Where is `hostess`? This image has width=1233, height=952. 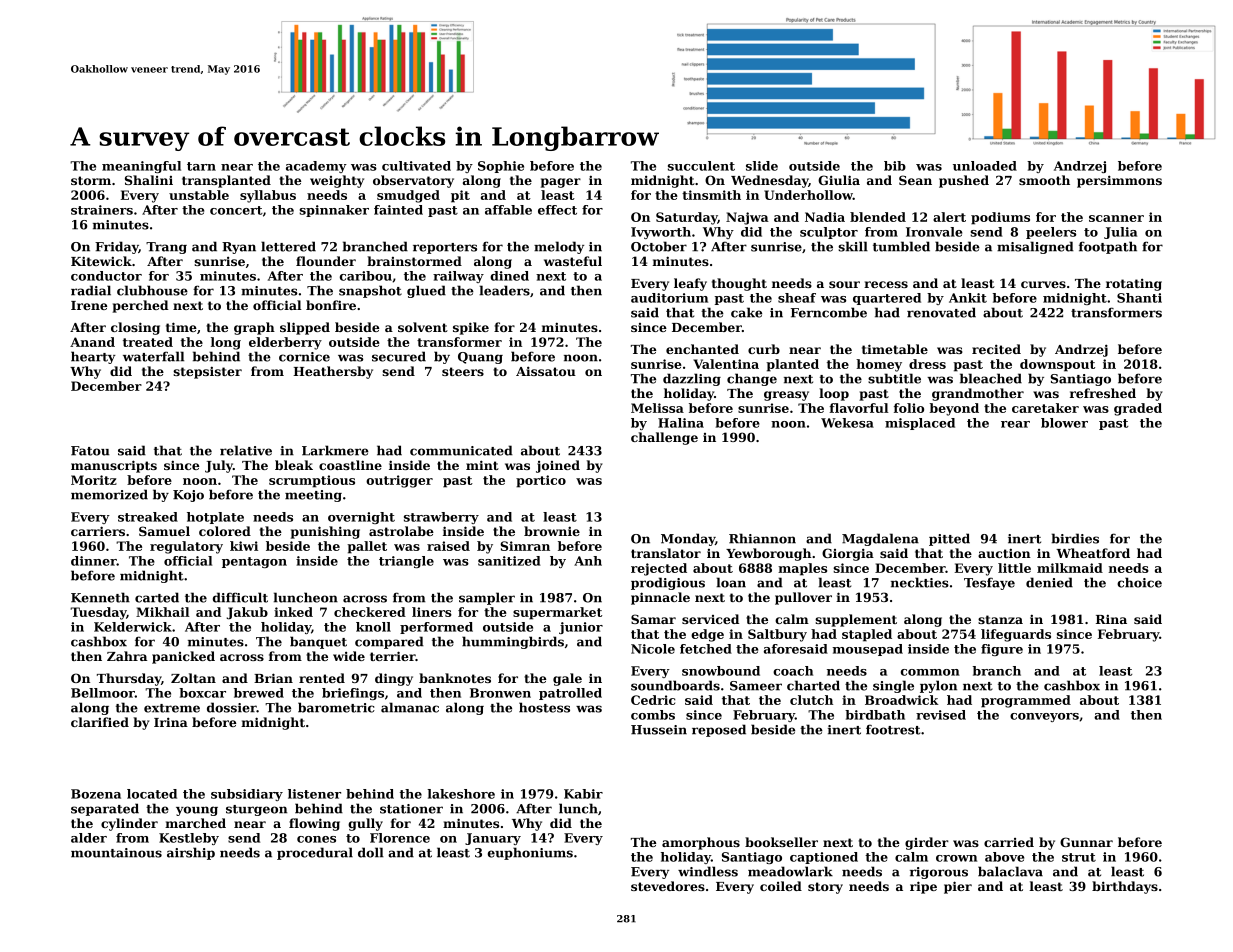 hostess is located at coordinates (544, 707).
